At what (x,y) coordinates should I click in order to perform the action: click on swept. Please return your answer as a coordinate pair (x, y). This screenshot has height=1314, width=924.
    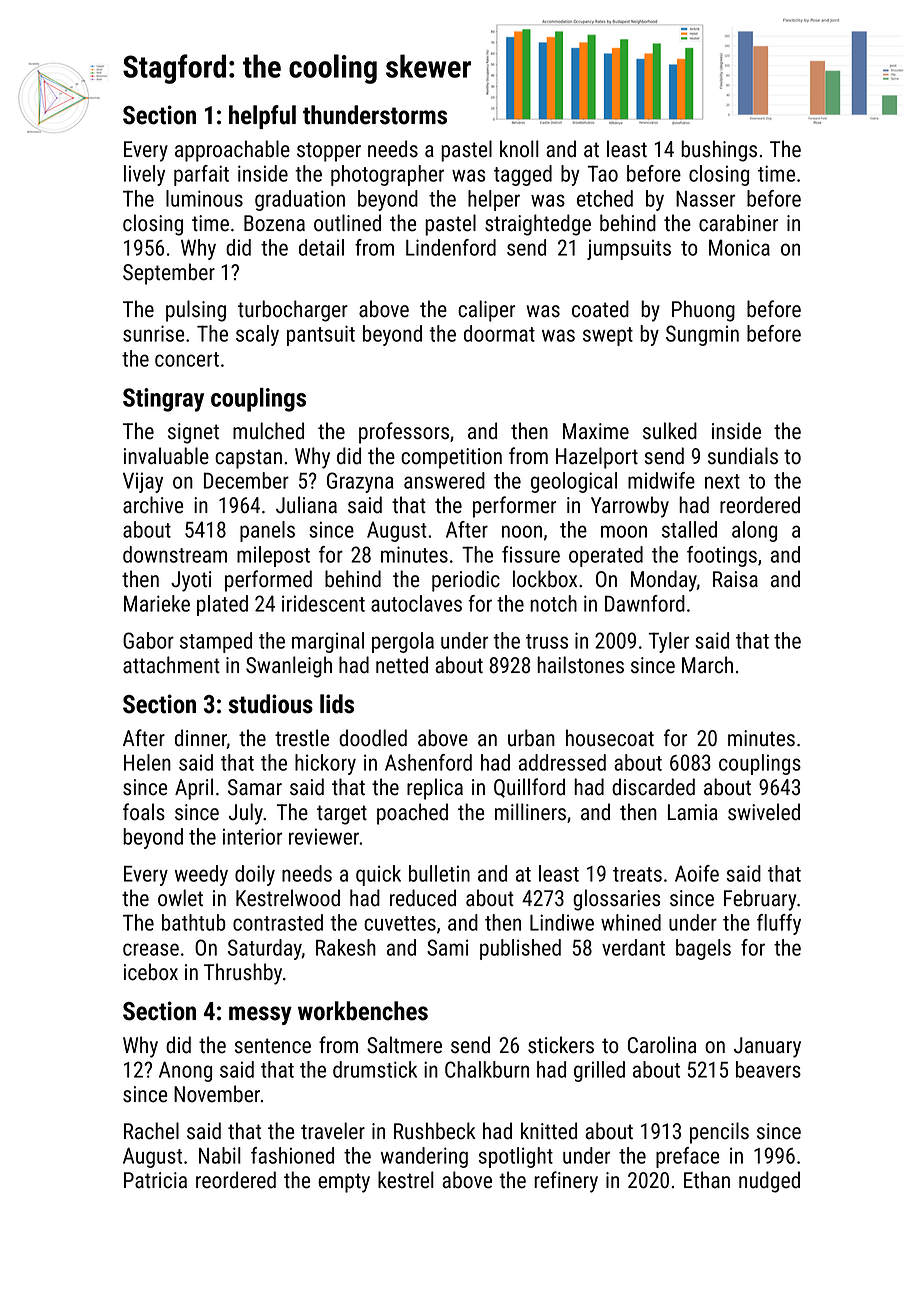
    Looking at the image, I should click on (608, 336).
